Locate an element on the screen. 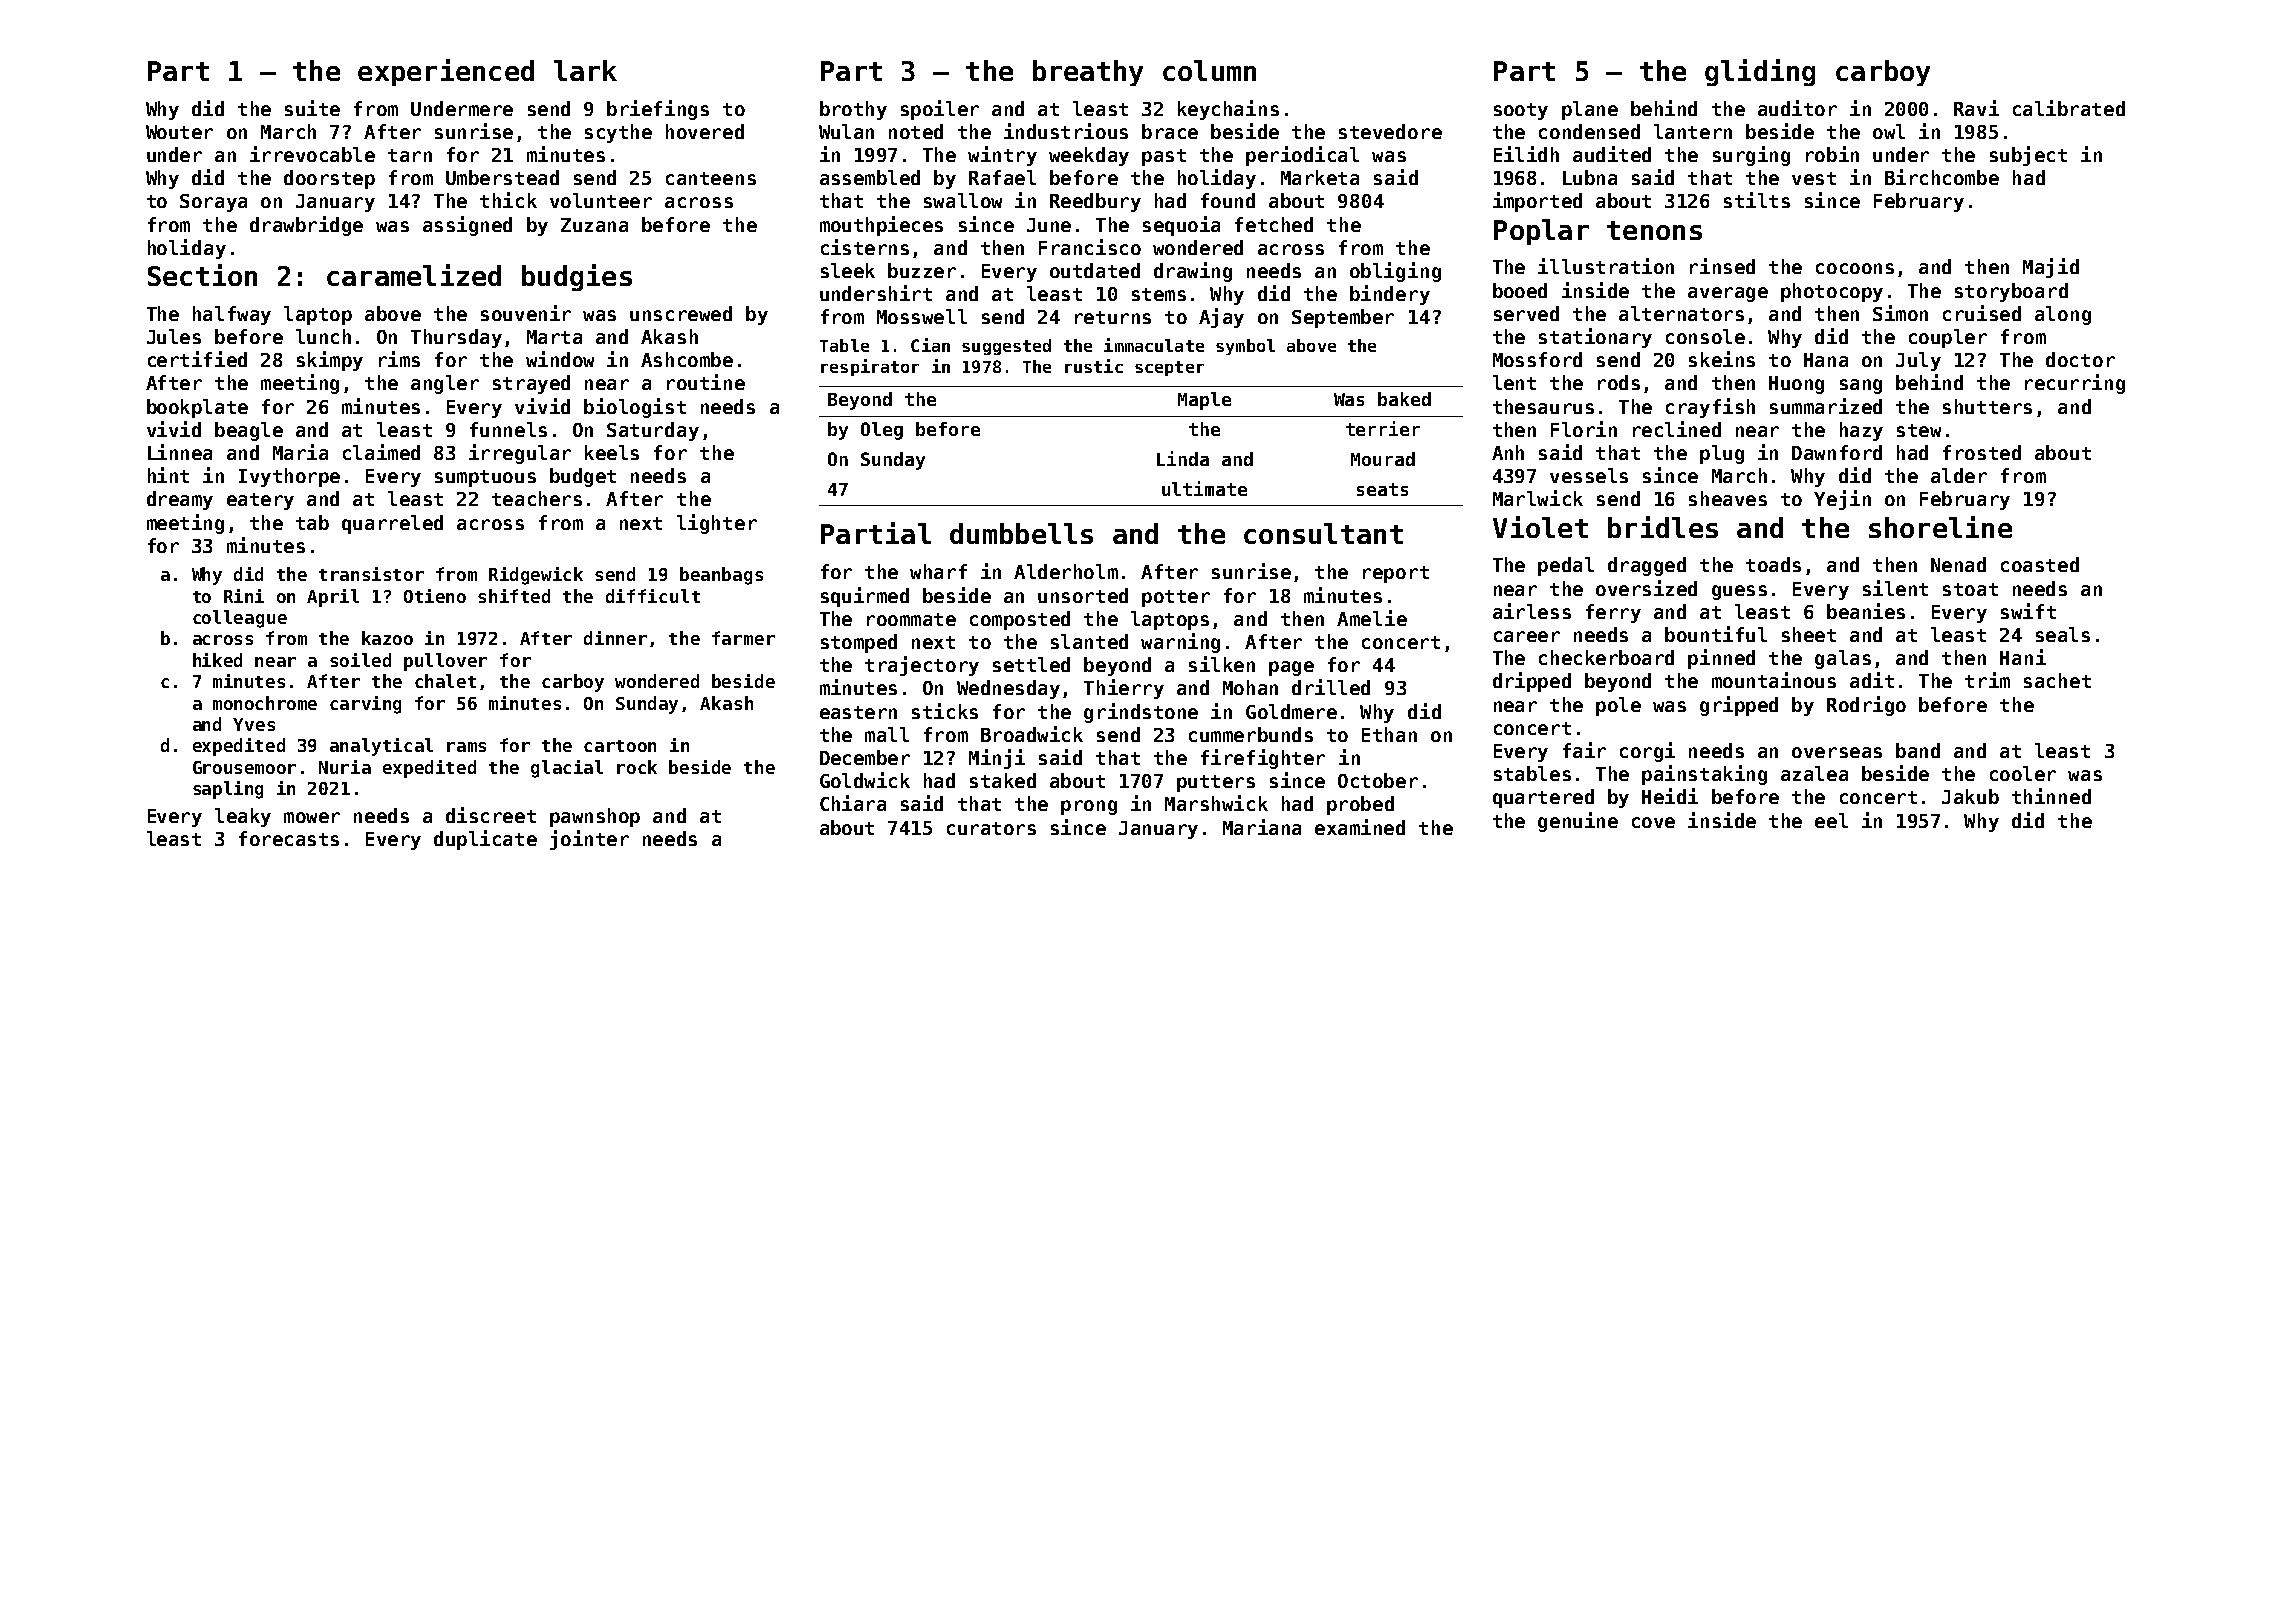 This screenshot has height=1614, width=2282. gliding is located at coordinates (1760, 72).
